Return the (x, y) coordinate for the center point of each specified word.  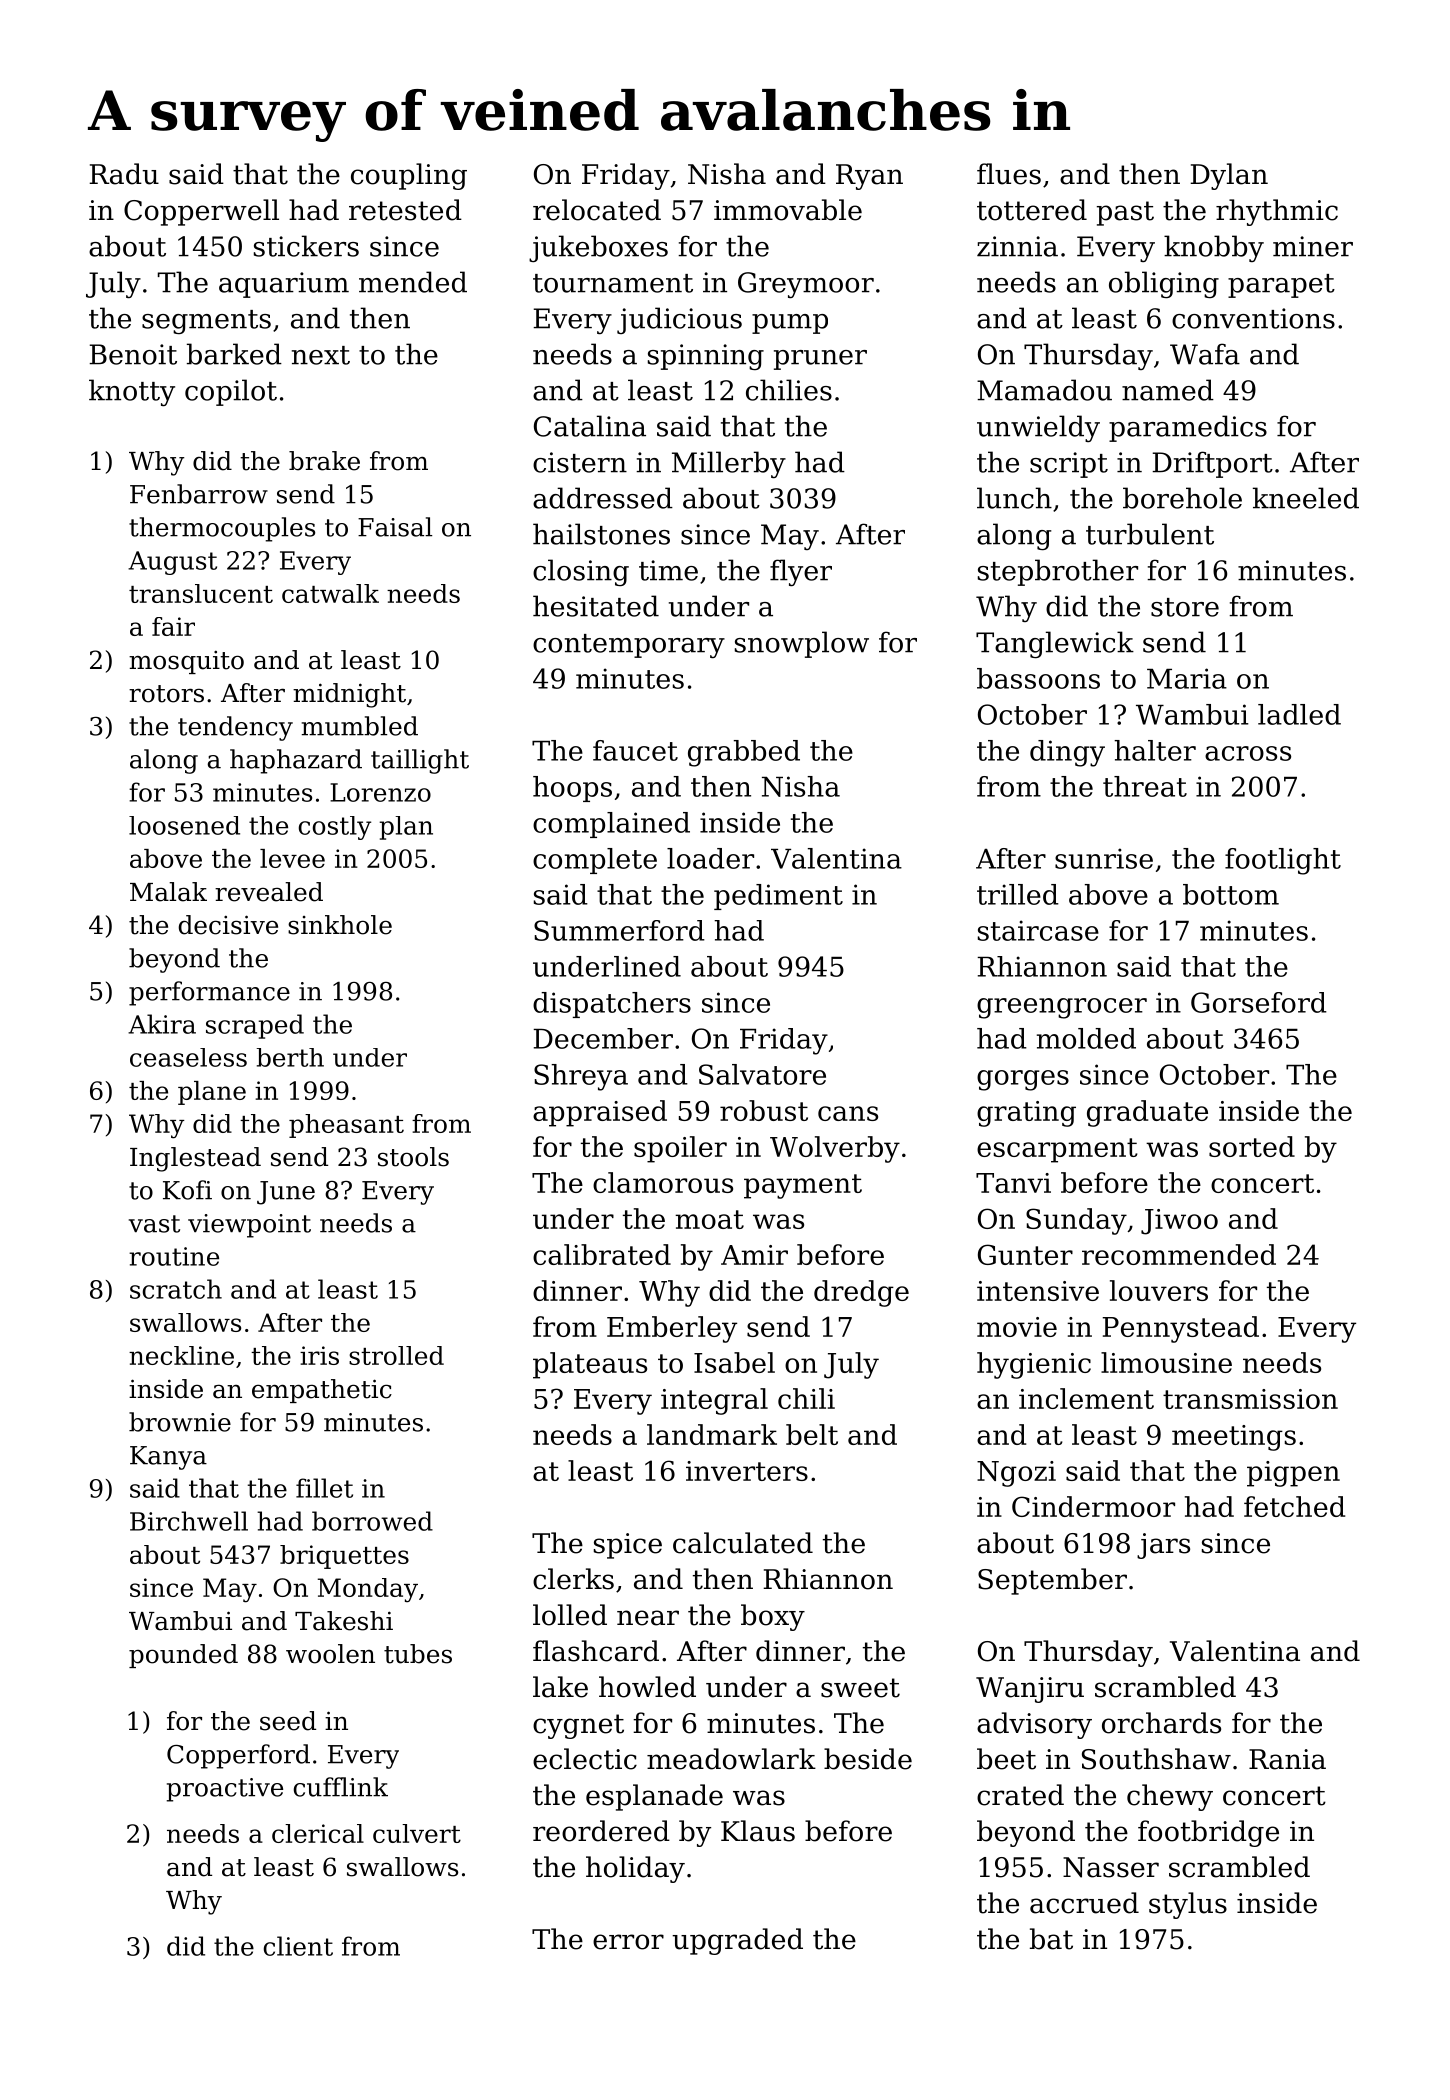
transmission (1250, 1399)
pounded (183, 1656)
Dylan (1229, 176)
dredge (861, 1293)
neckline (181, 1355)
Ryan (869, 177)
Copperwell (201, 212)
